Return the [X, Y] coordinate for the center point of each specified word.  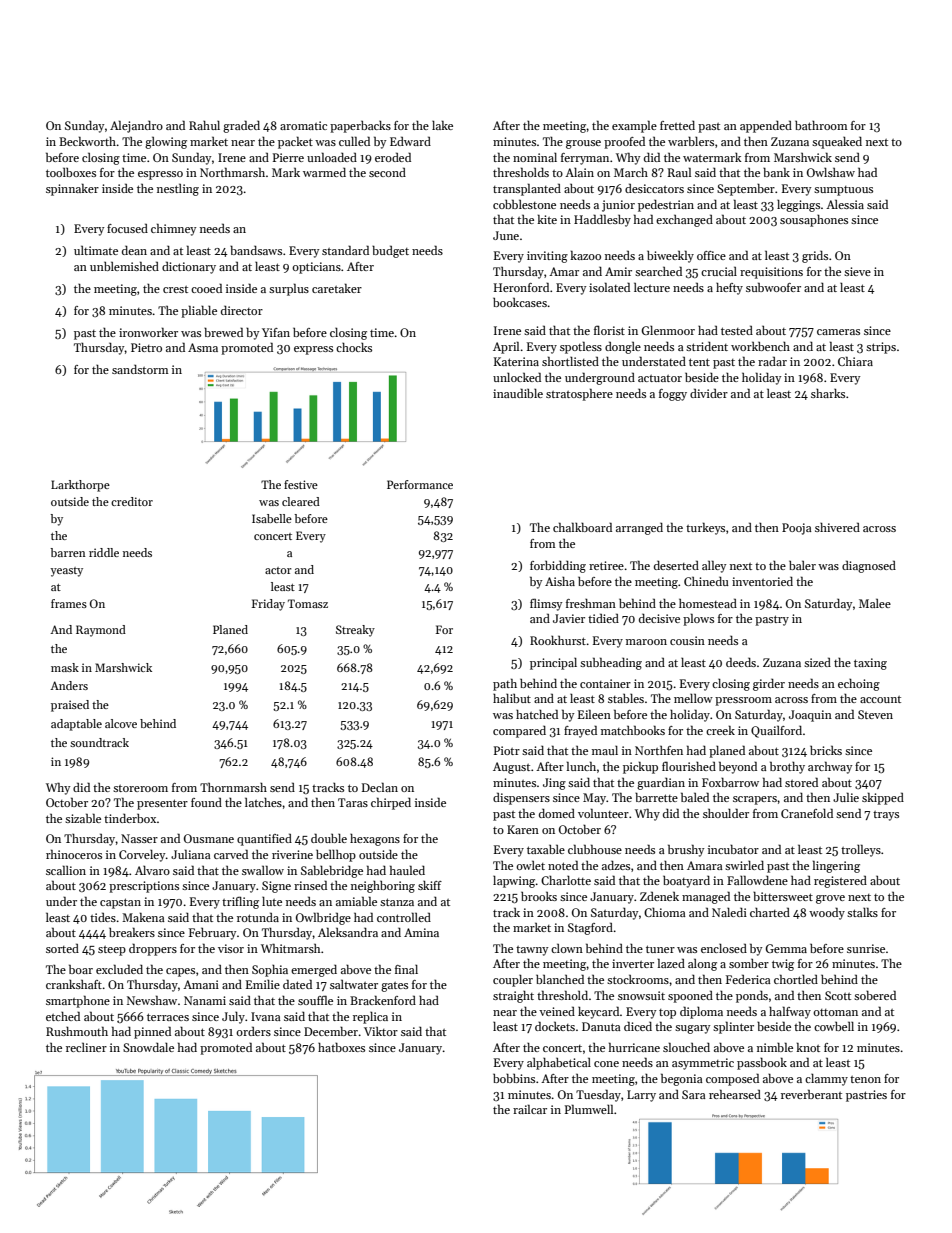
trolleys [861, 850]
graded [241, 126]
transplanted [527, 189]
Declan [380, 787]
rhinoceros [74, 854]
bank [776, 172]
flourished [689, 766]
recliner [86, 1047]
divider [709, 393]
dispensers [521, 798]
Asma [203, 347]
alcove [121, 723]
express [313, 350]
